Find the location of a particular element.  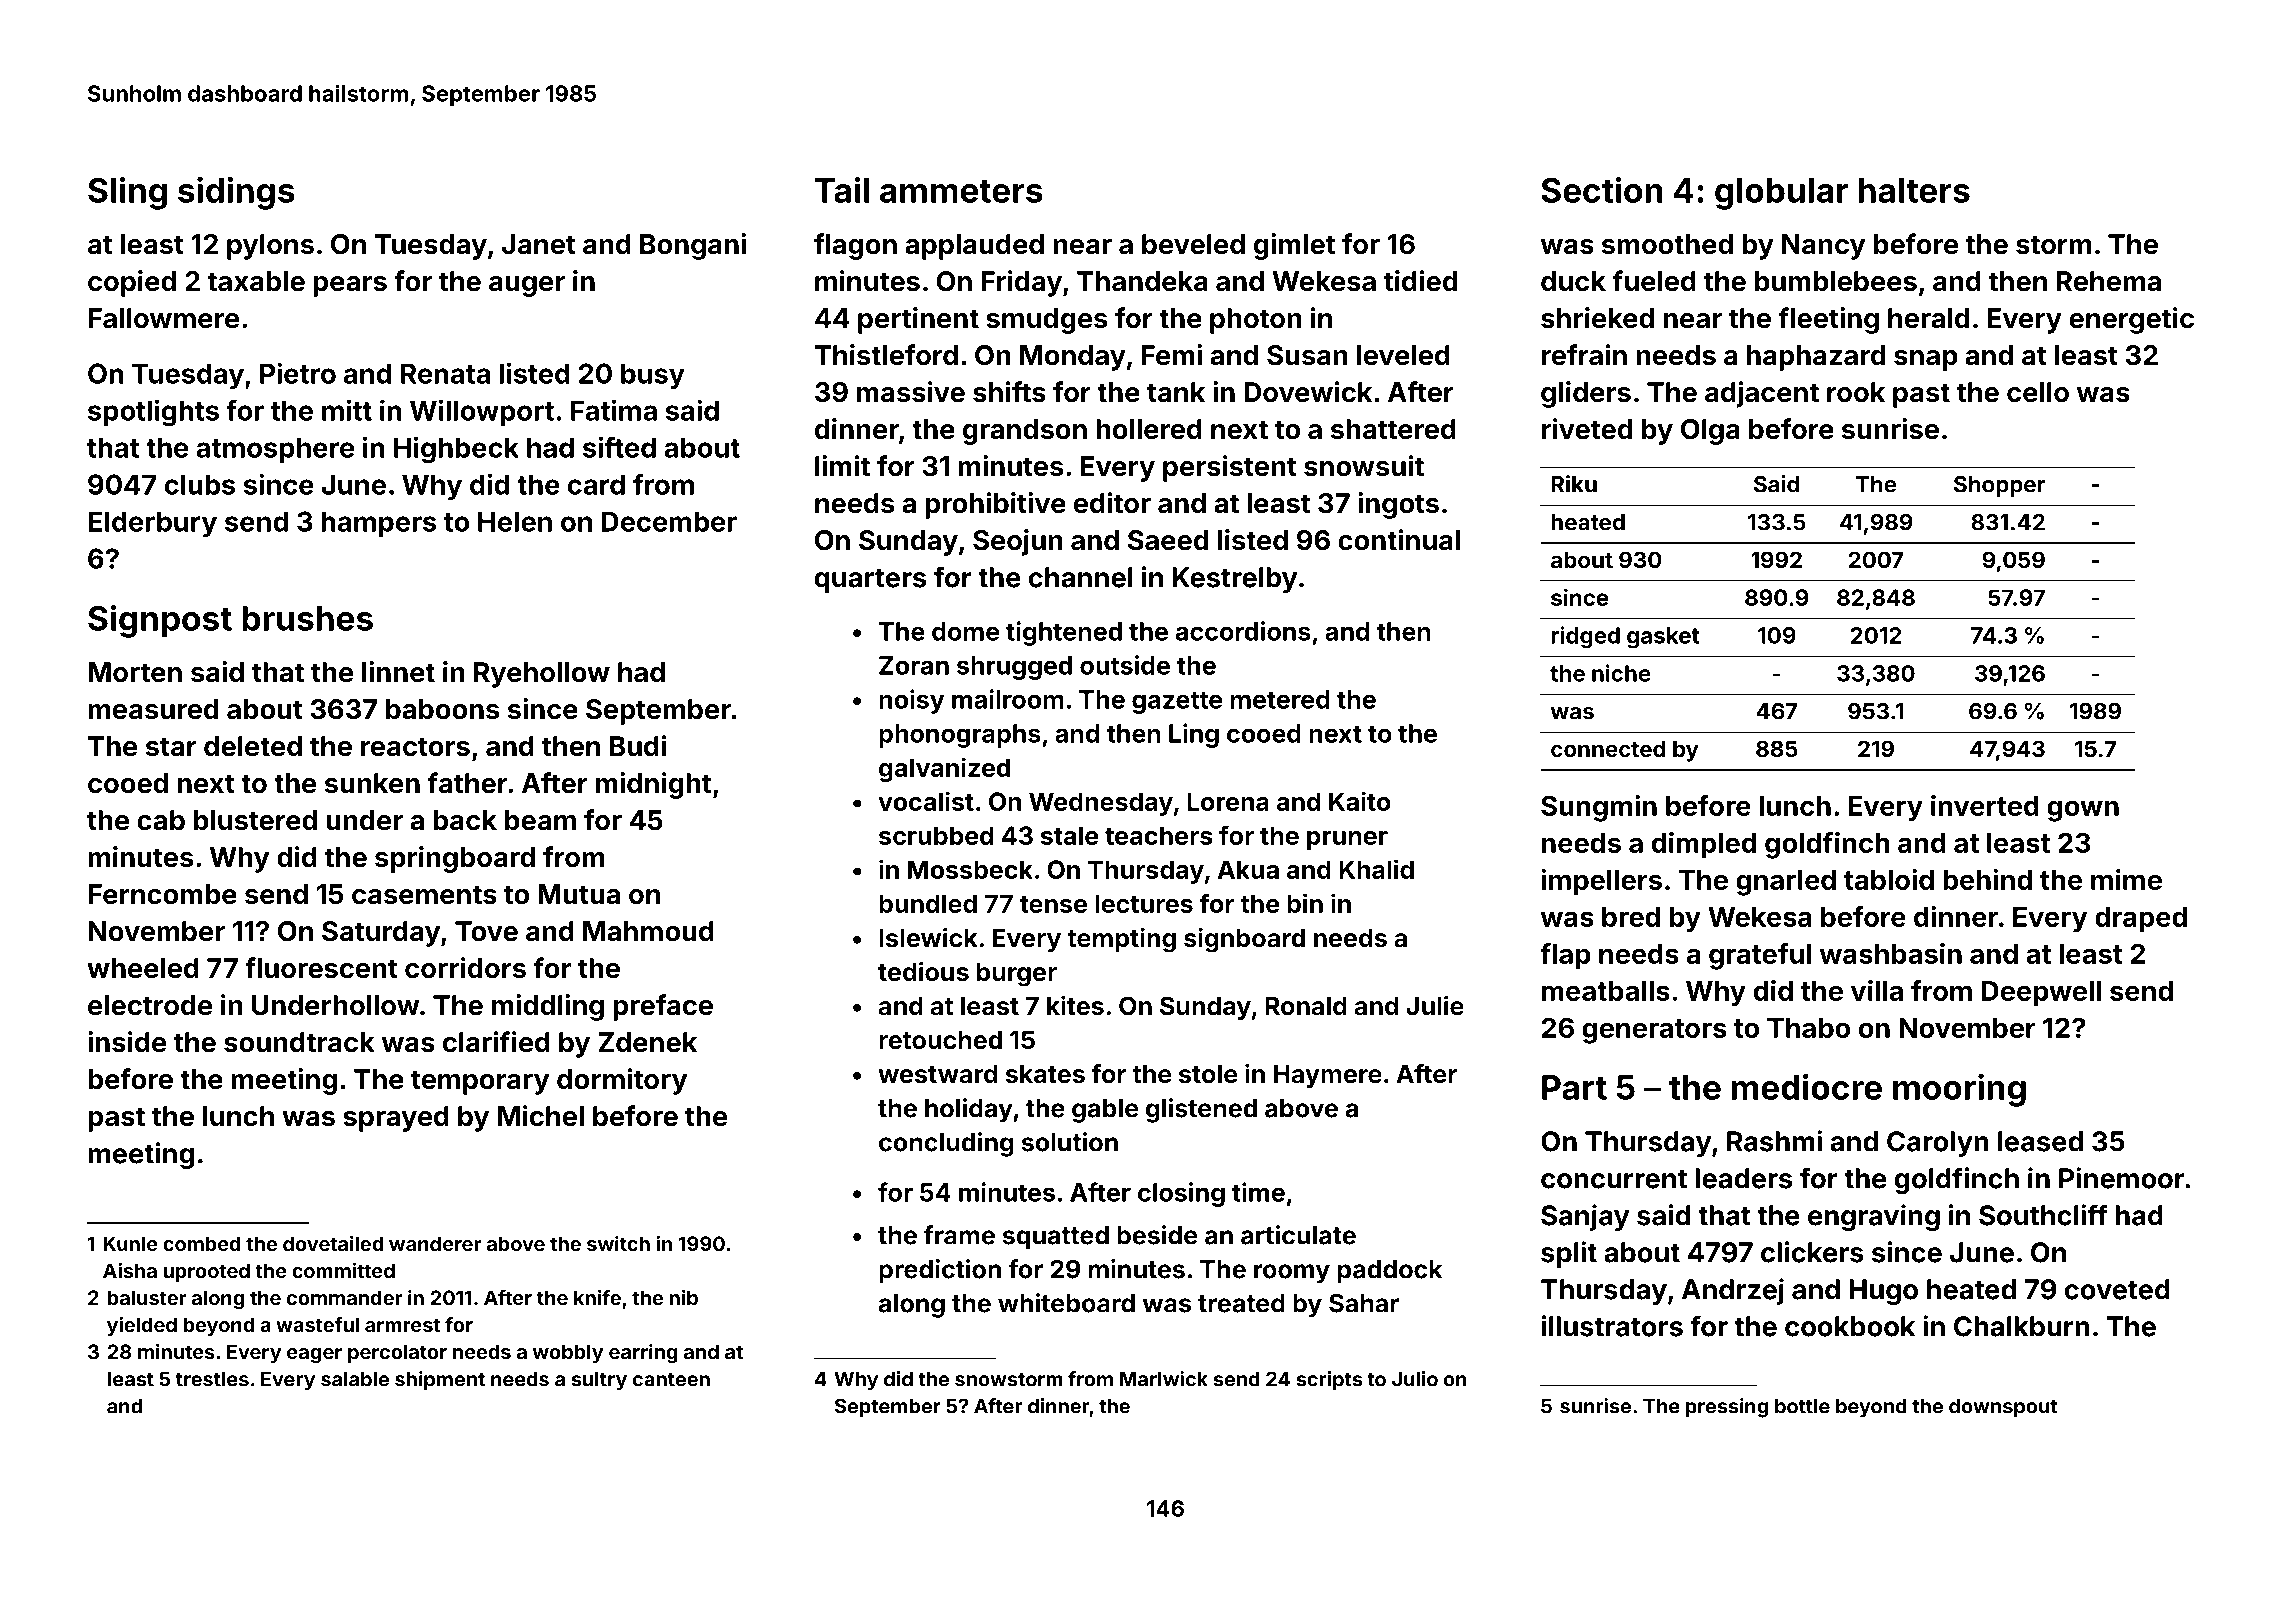

Marlwick is located at coordinates (1164, 1379).
